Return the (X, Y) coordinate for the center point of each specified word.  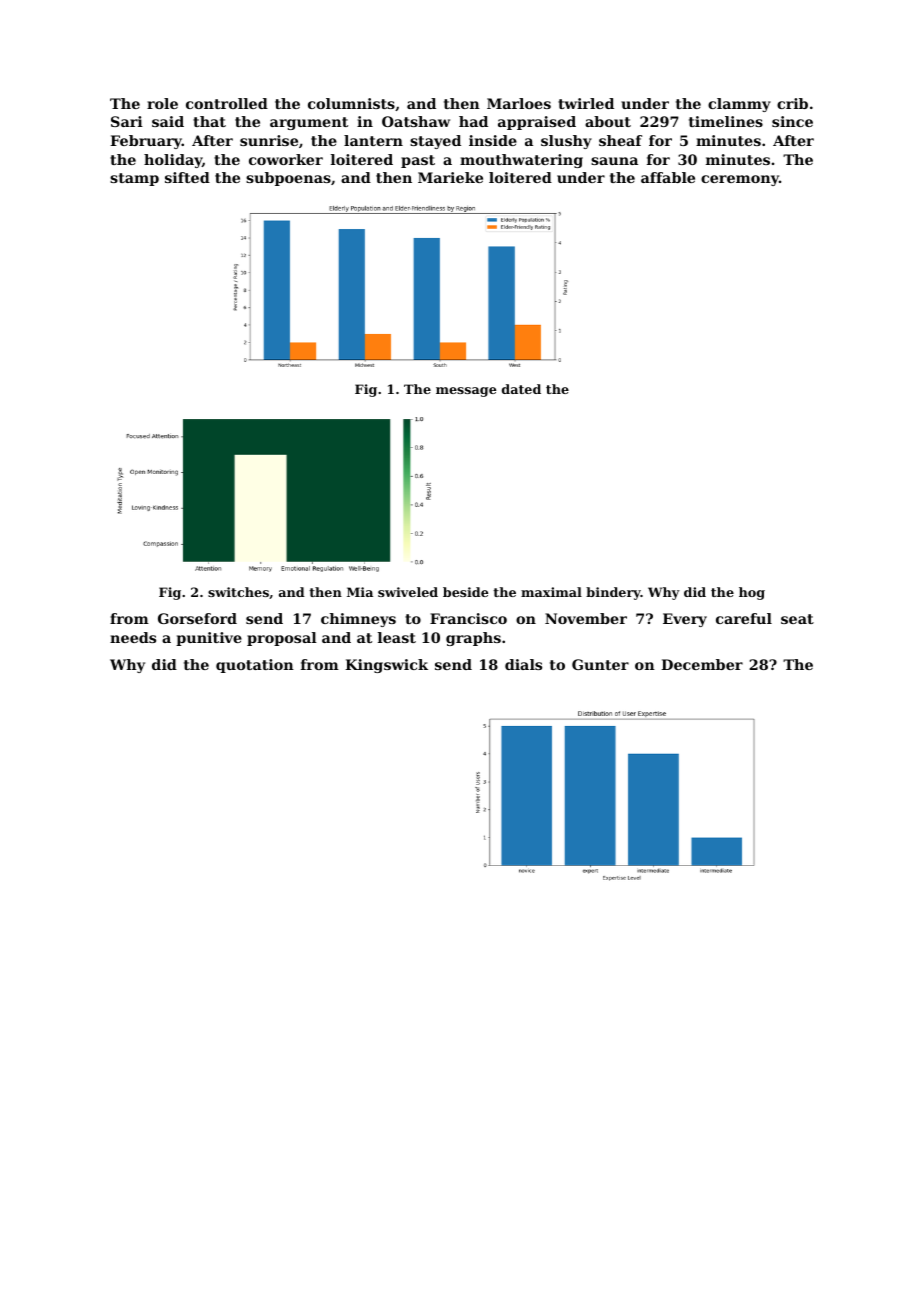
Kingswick (386, 666)
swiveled (408, 592)
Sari (127, 121)
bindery (613, 593)
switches (238, 592)
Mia (360, 592)
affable (668, 177)
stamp (134, 179)
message (466, 392)
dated (521, 389)
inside (493, 140)
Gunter (600, 664)
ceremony (740, 180)
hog (752, 593)
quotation (255, 666)
